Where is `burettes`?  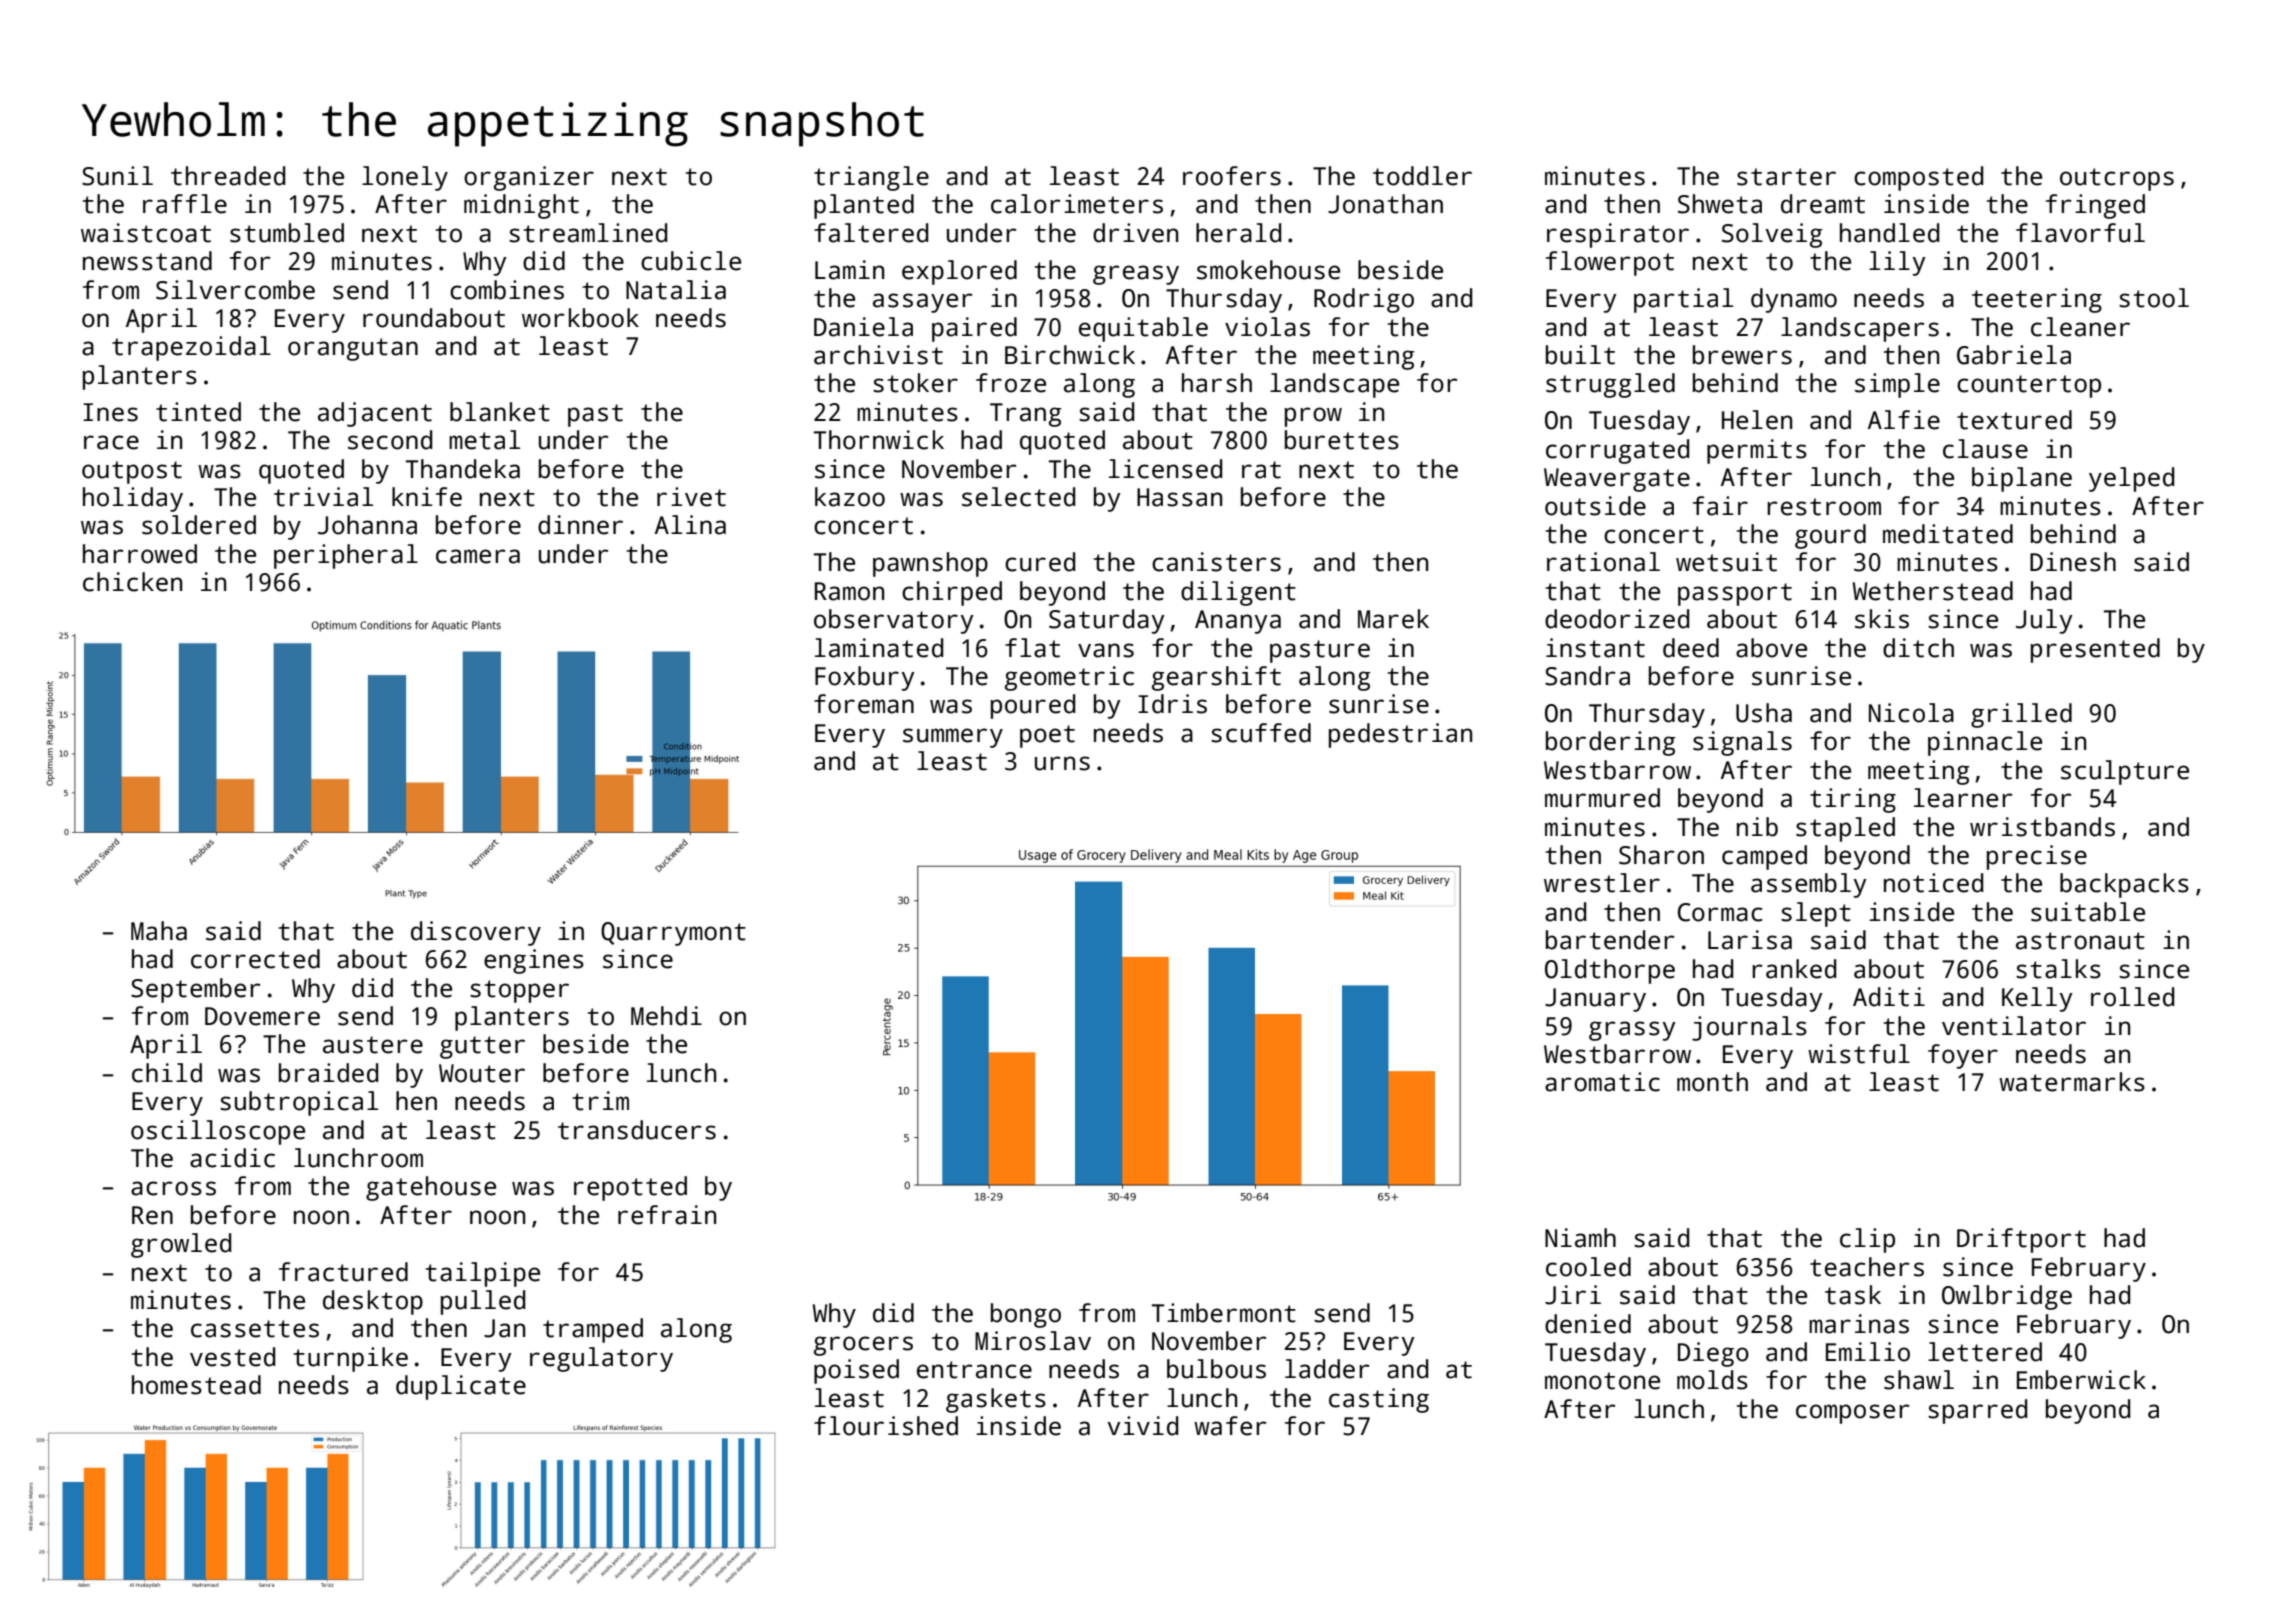
burettes is located at coordinates (1342, 440).
